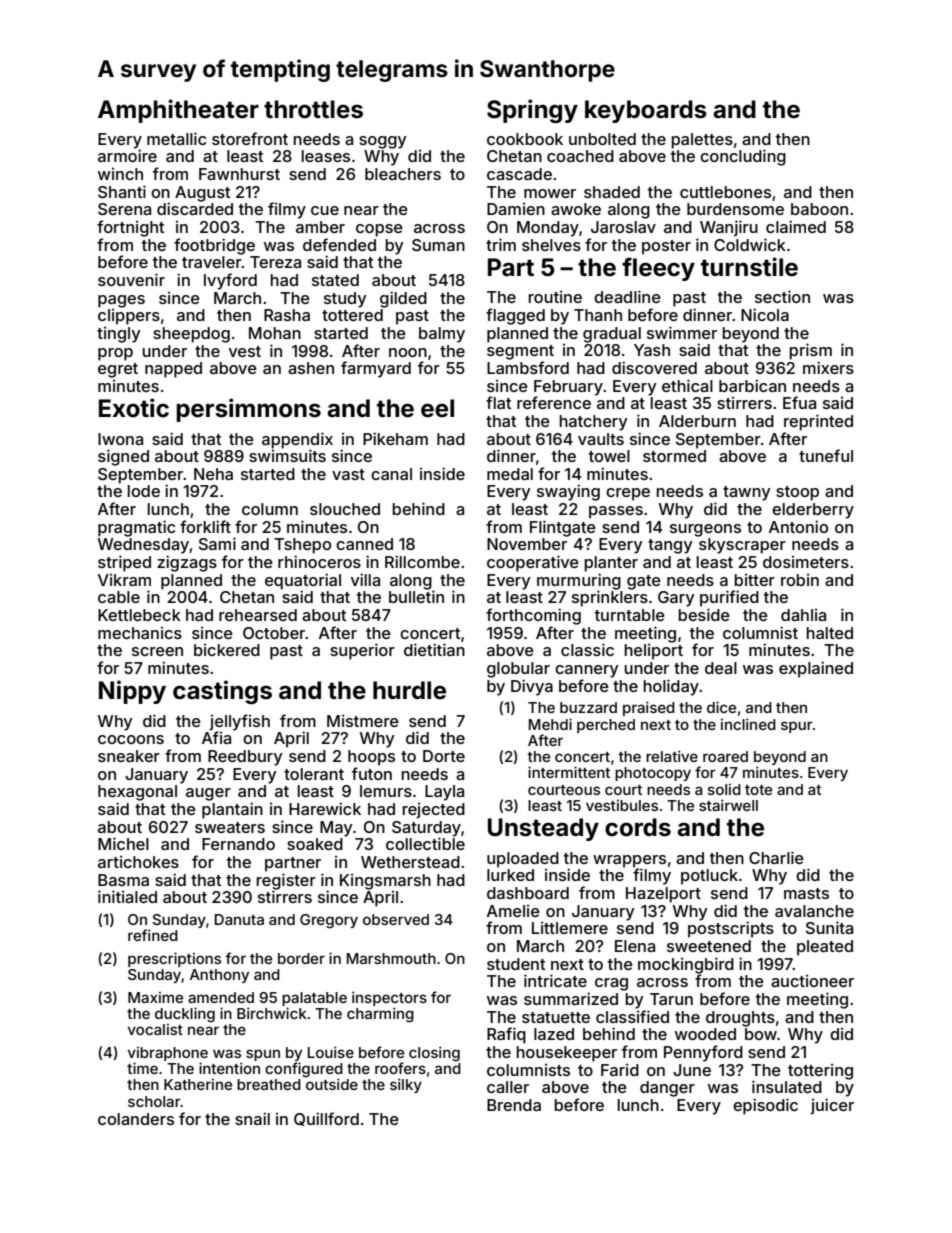 The width and height of the screenshot is (952, 1233). I want to click on Springy, so click(532, 111).
